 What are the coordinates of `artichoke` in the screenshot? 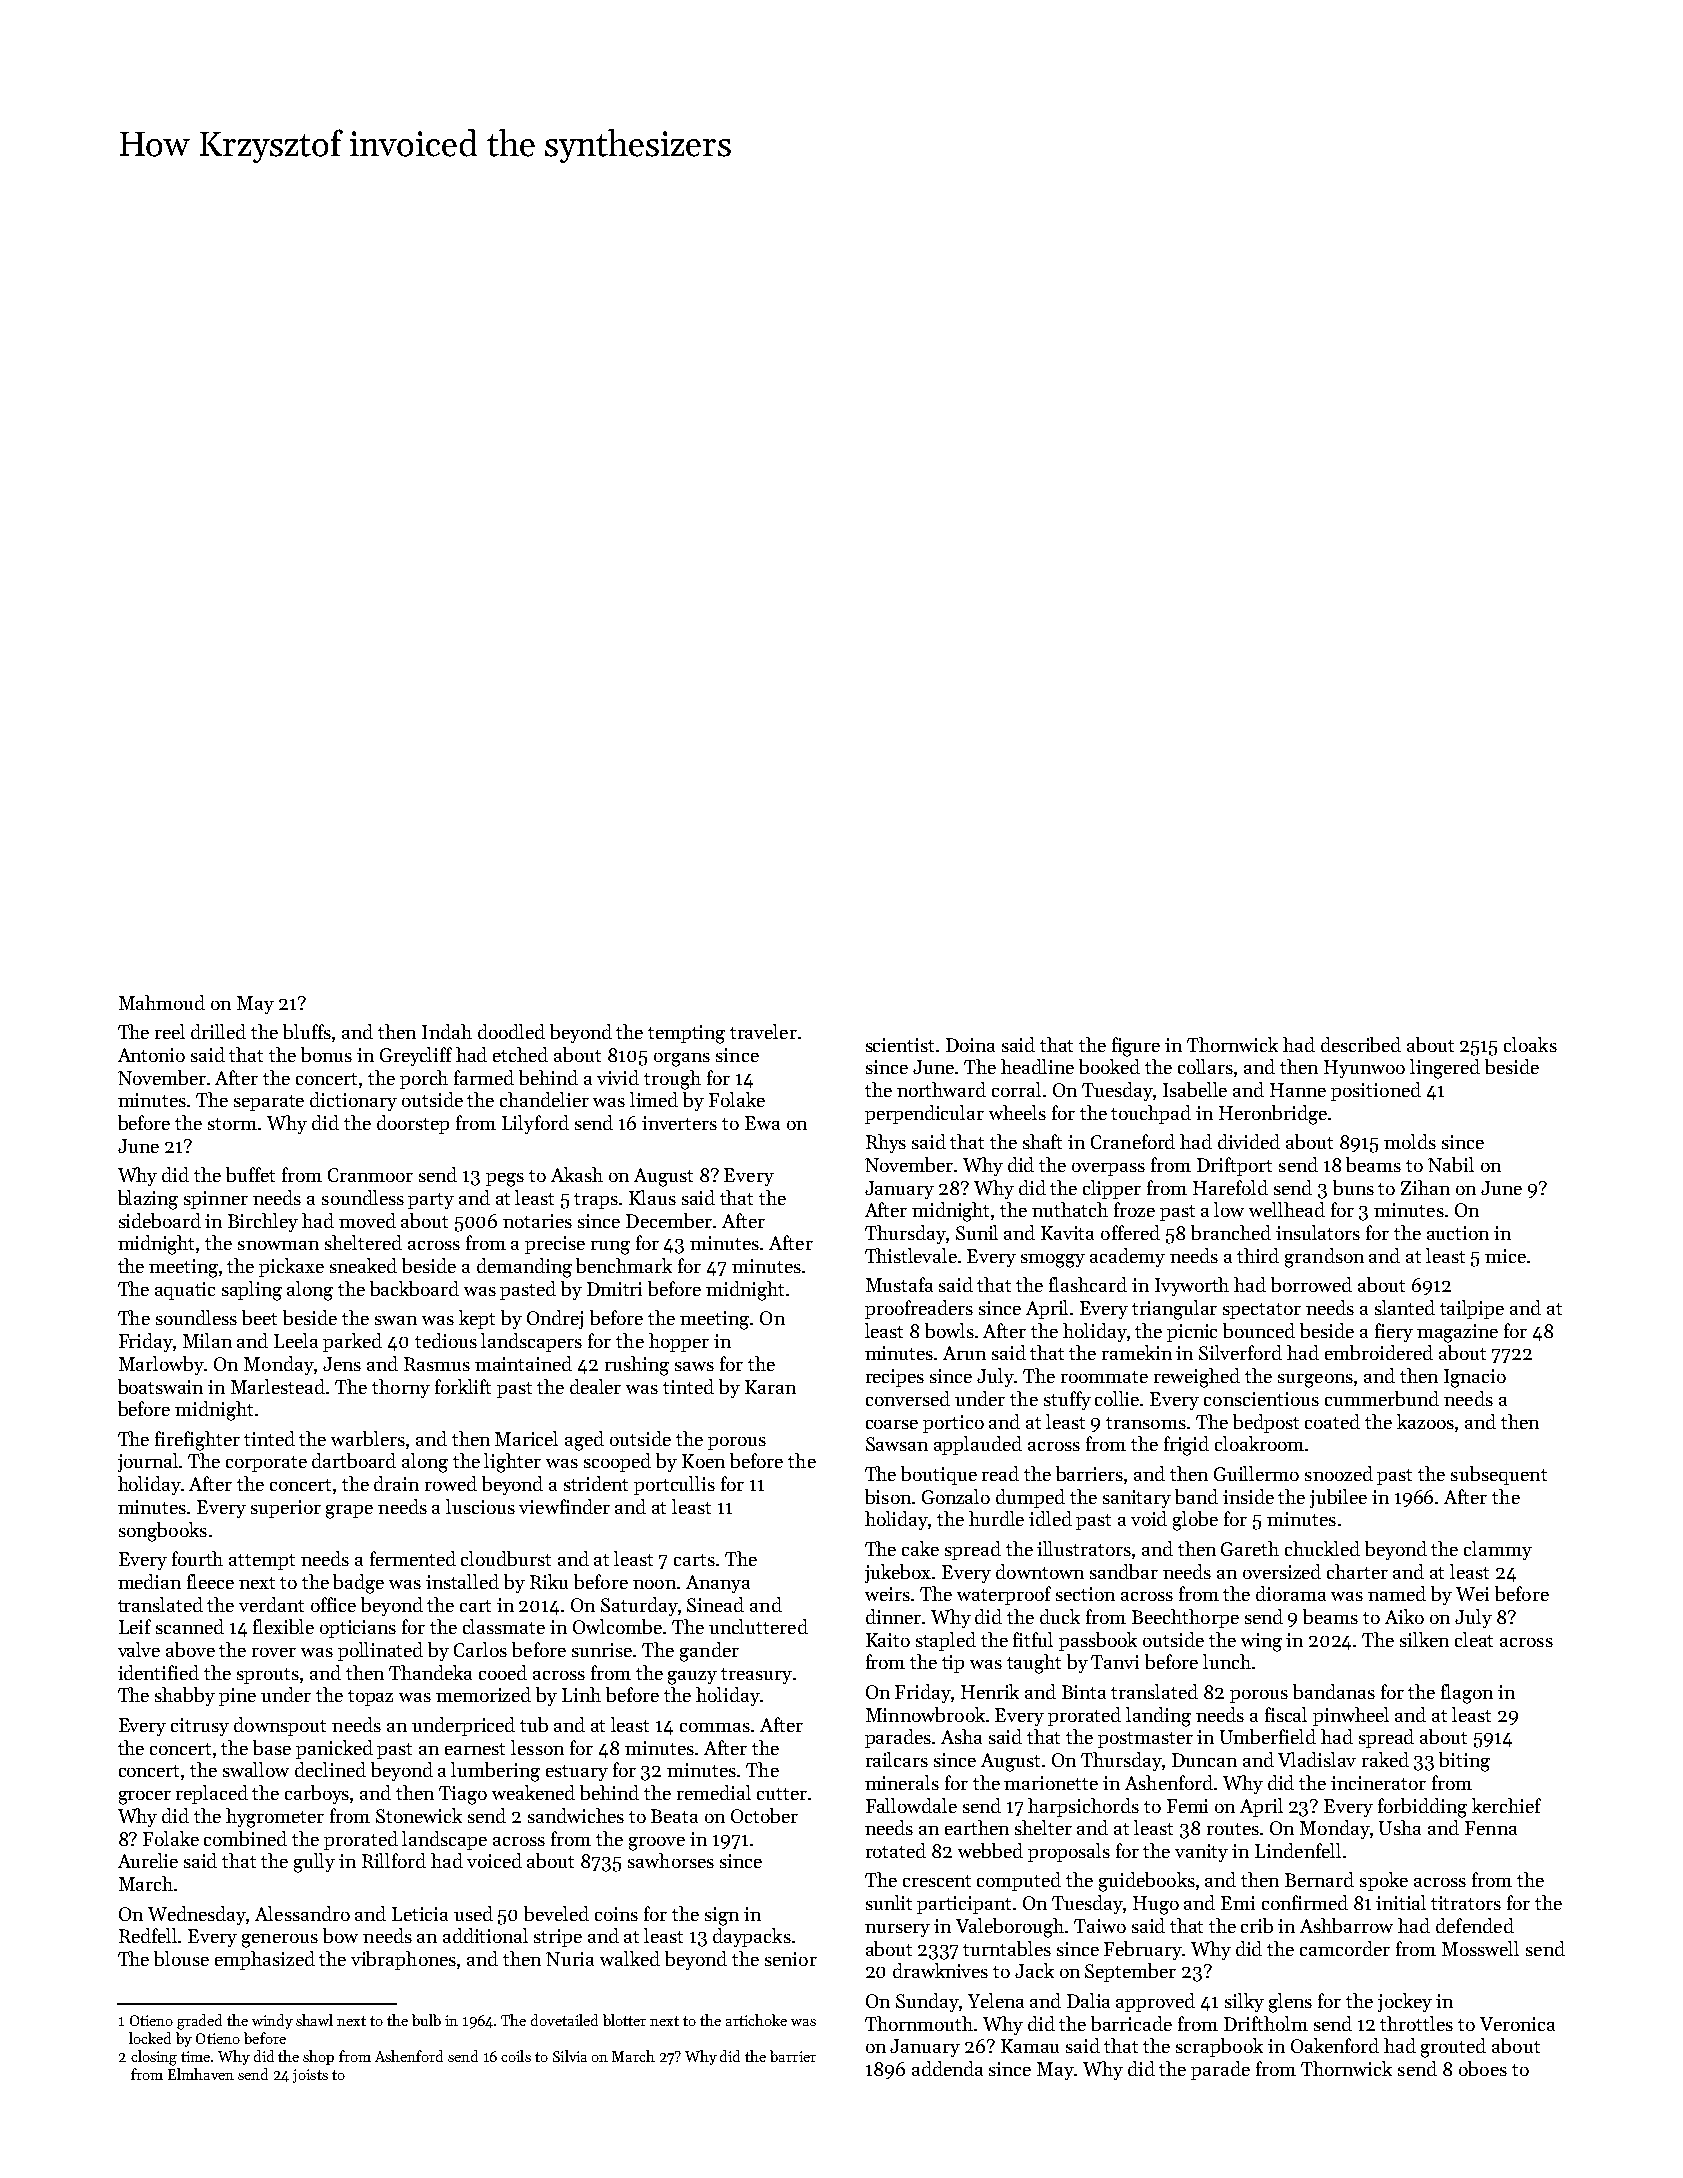 It's located at (756, 2020).
